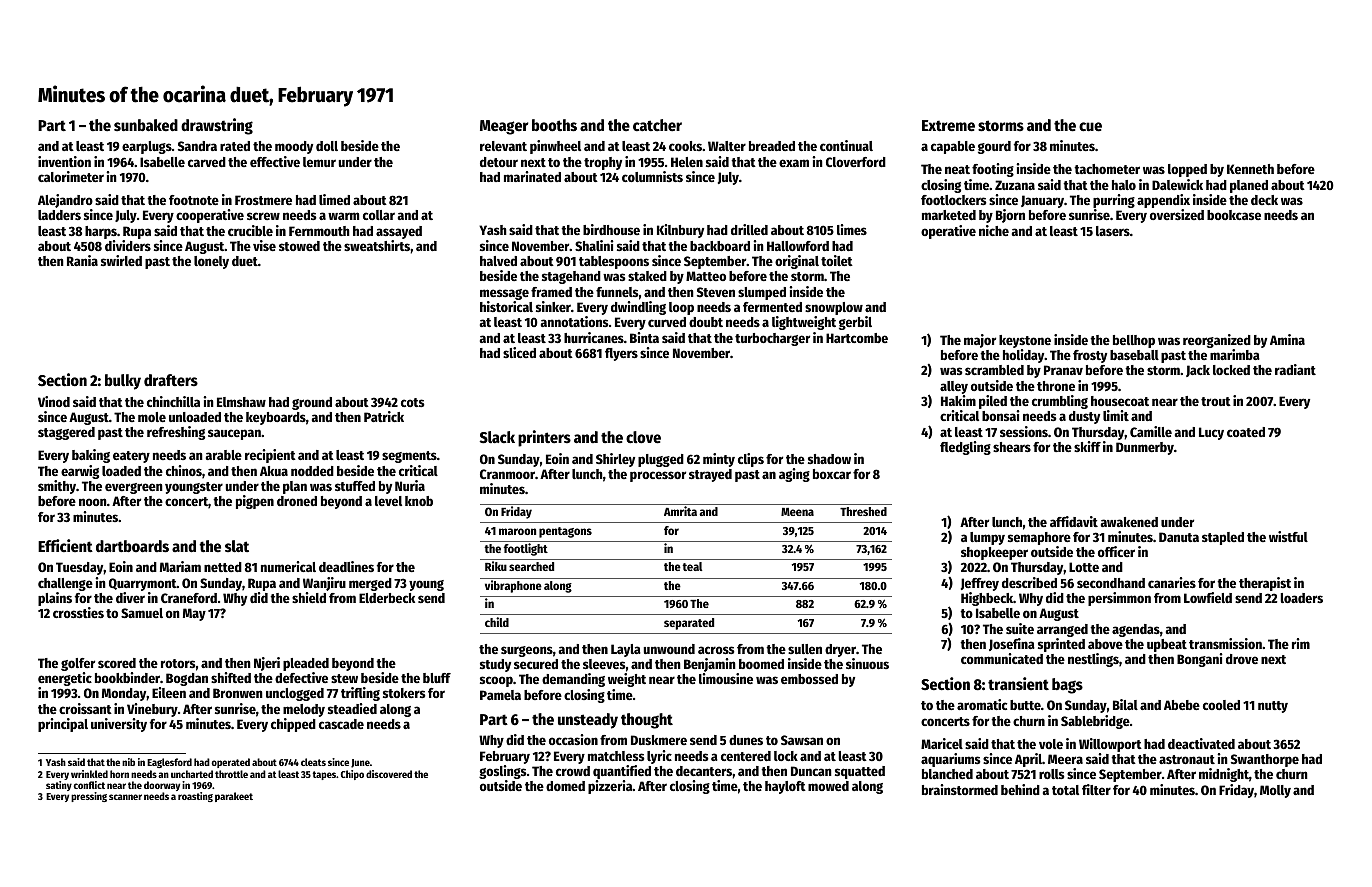 The height and width of the page is (887, 1372). Describe the element at coordinates (657, 125) in the page. I see `catcher` at that location.
